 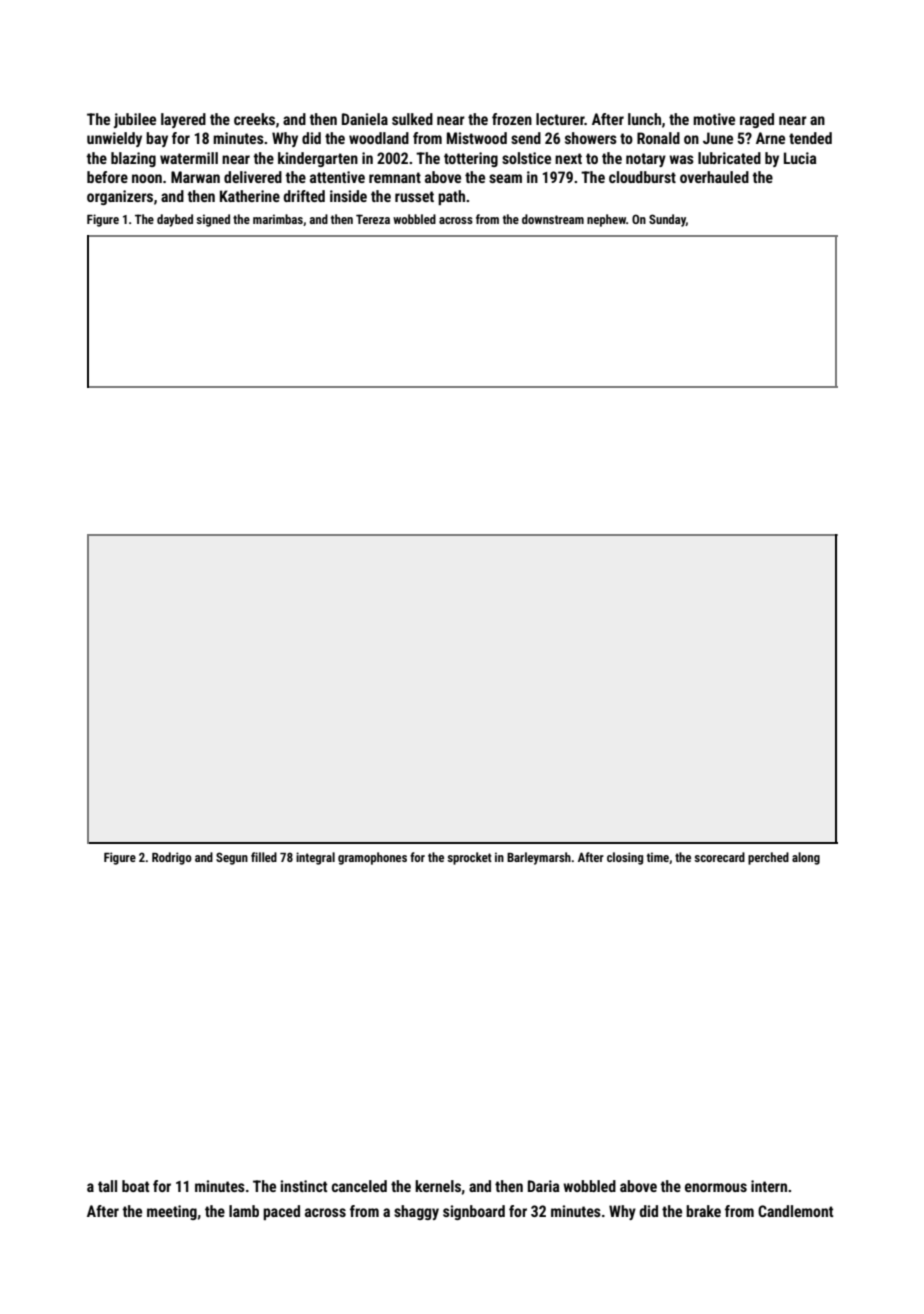 What do you see at coordinates (278, 219) in the image?
I see `marimbas` at bounding box center [278, 219].
